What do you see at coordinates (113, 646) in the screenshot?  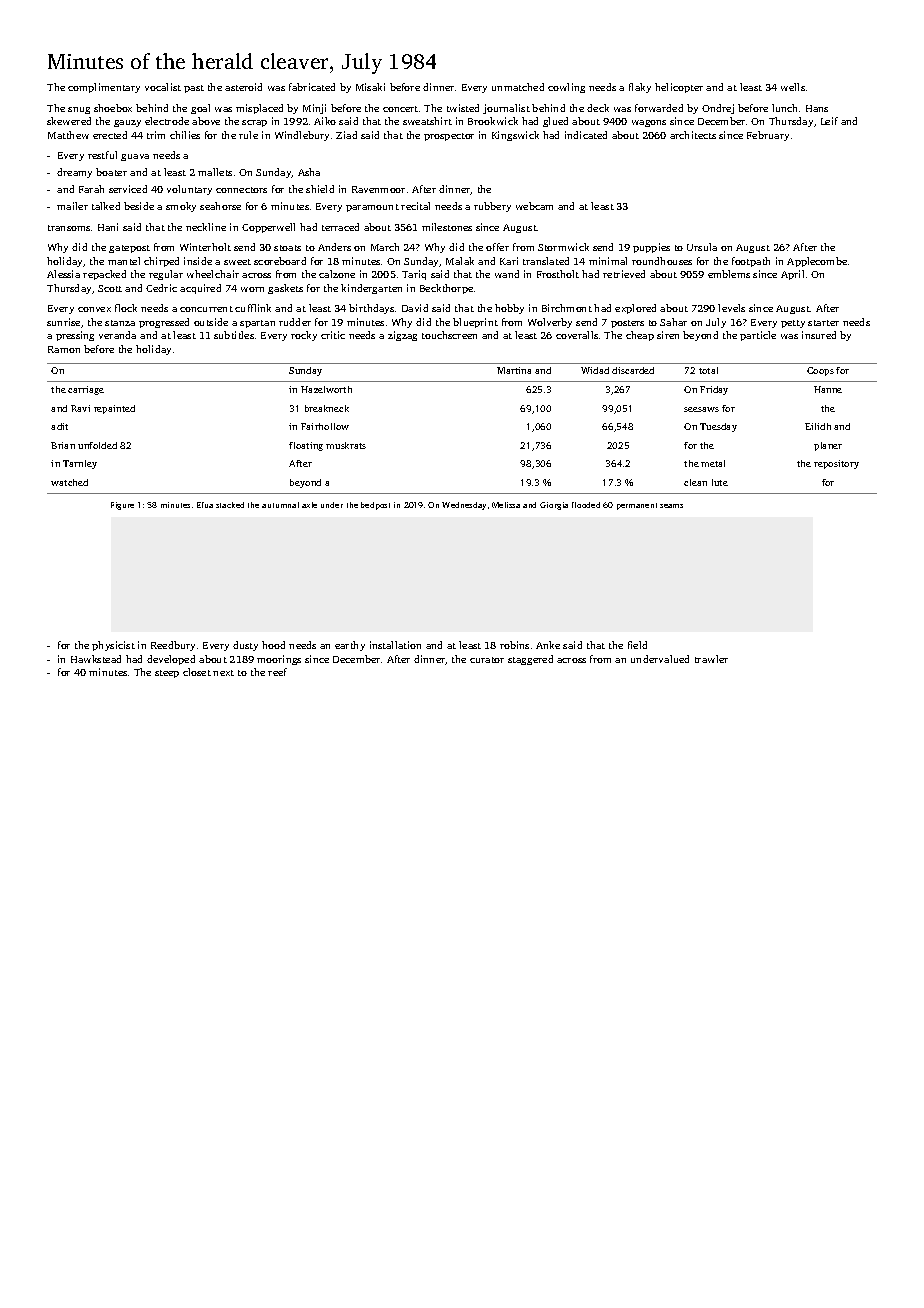 I see `physicist` at bounding box center [113, 646].
